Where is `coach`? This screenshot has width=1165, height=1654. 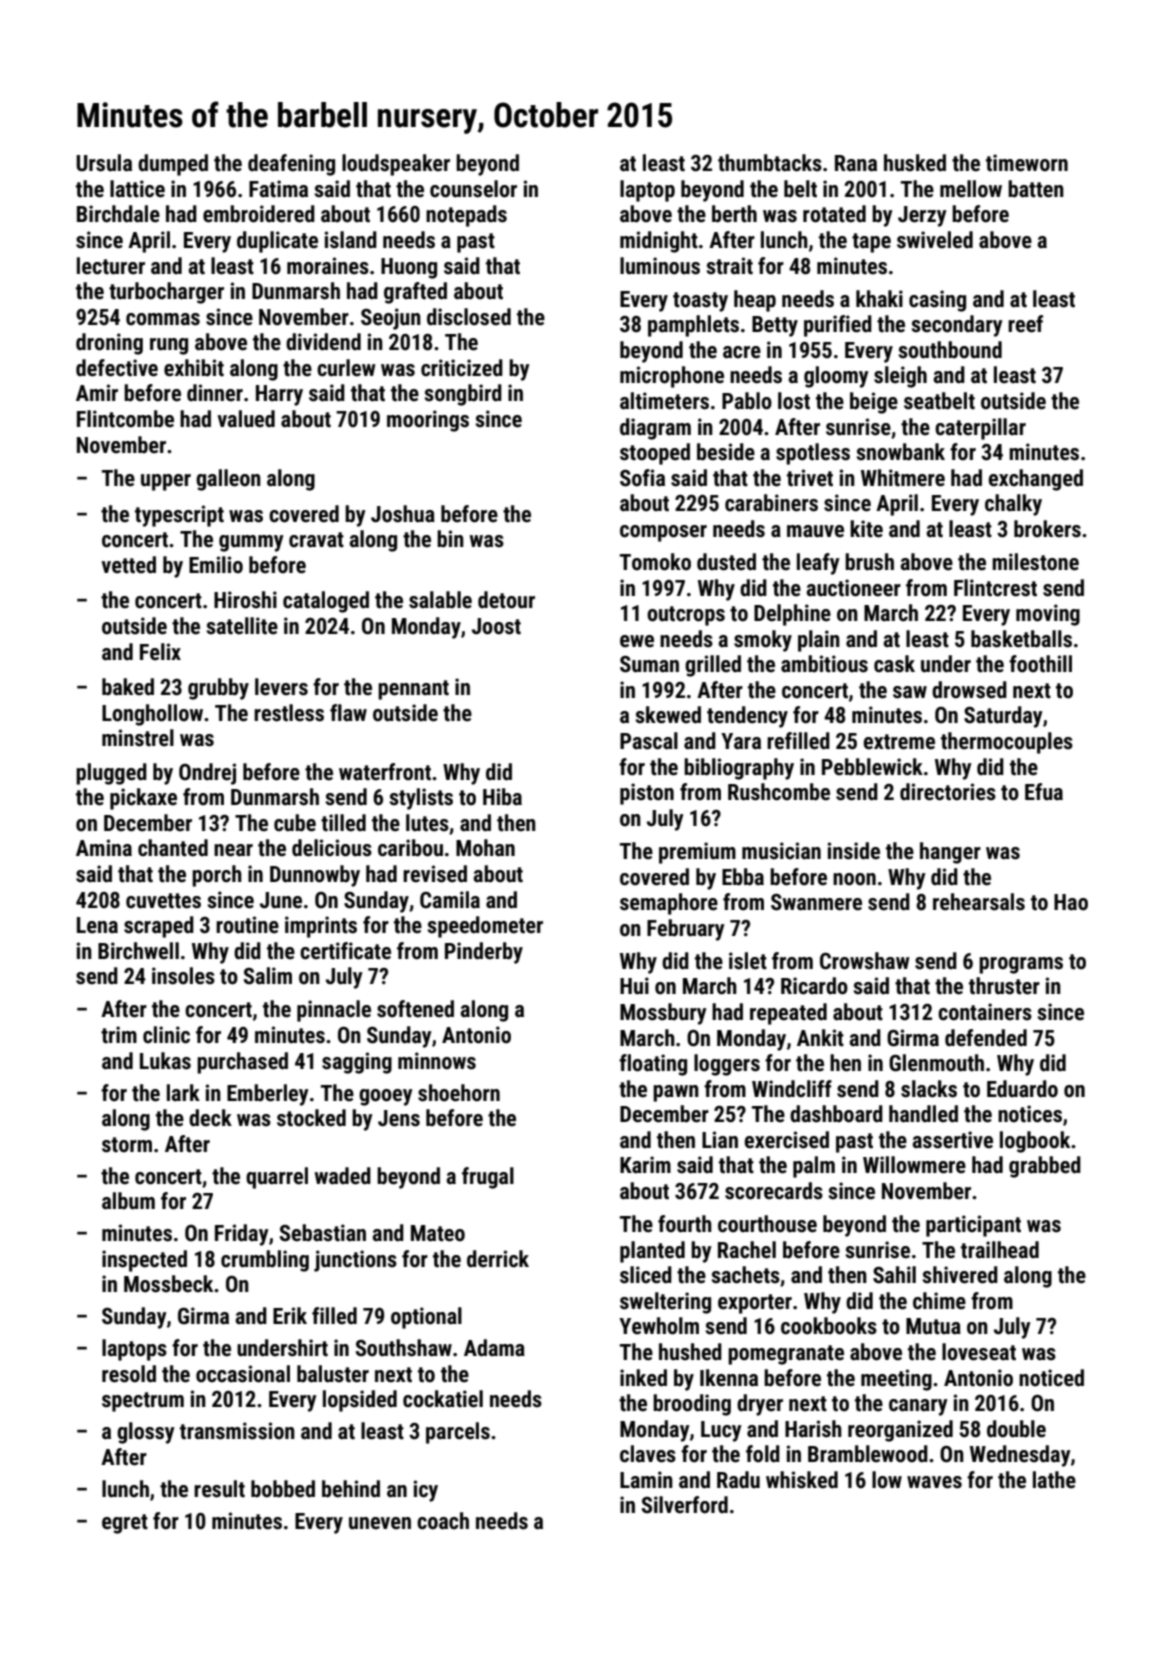
coach is located at coordinates (443, 1521).
